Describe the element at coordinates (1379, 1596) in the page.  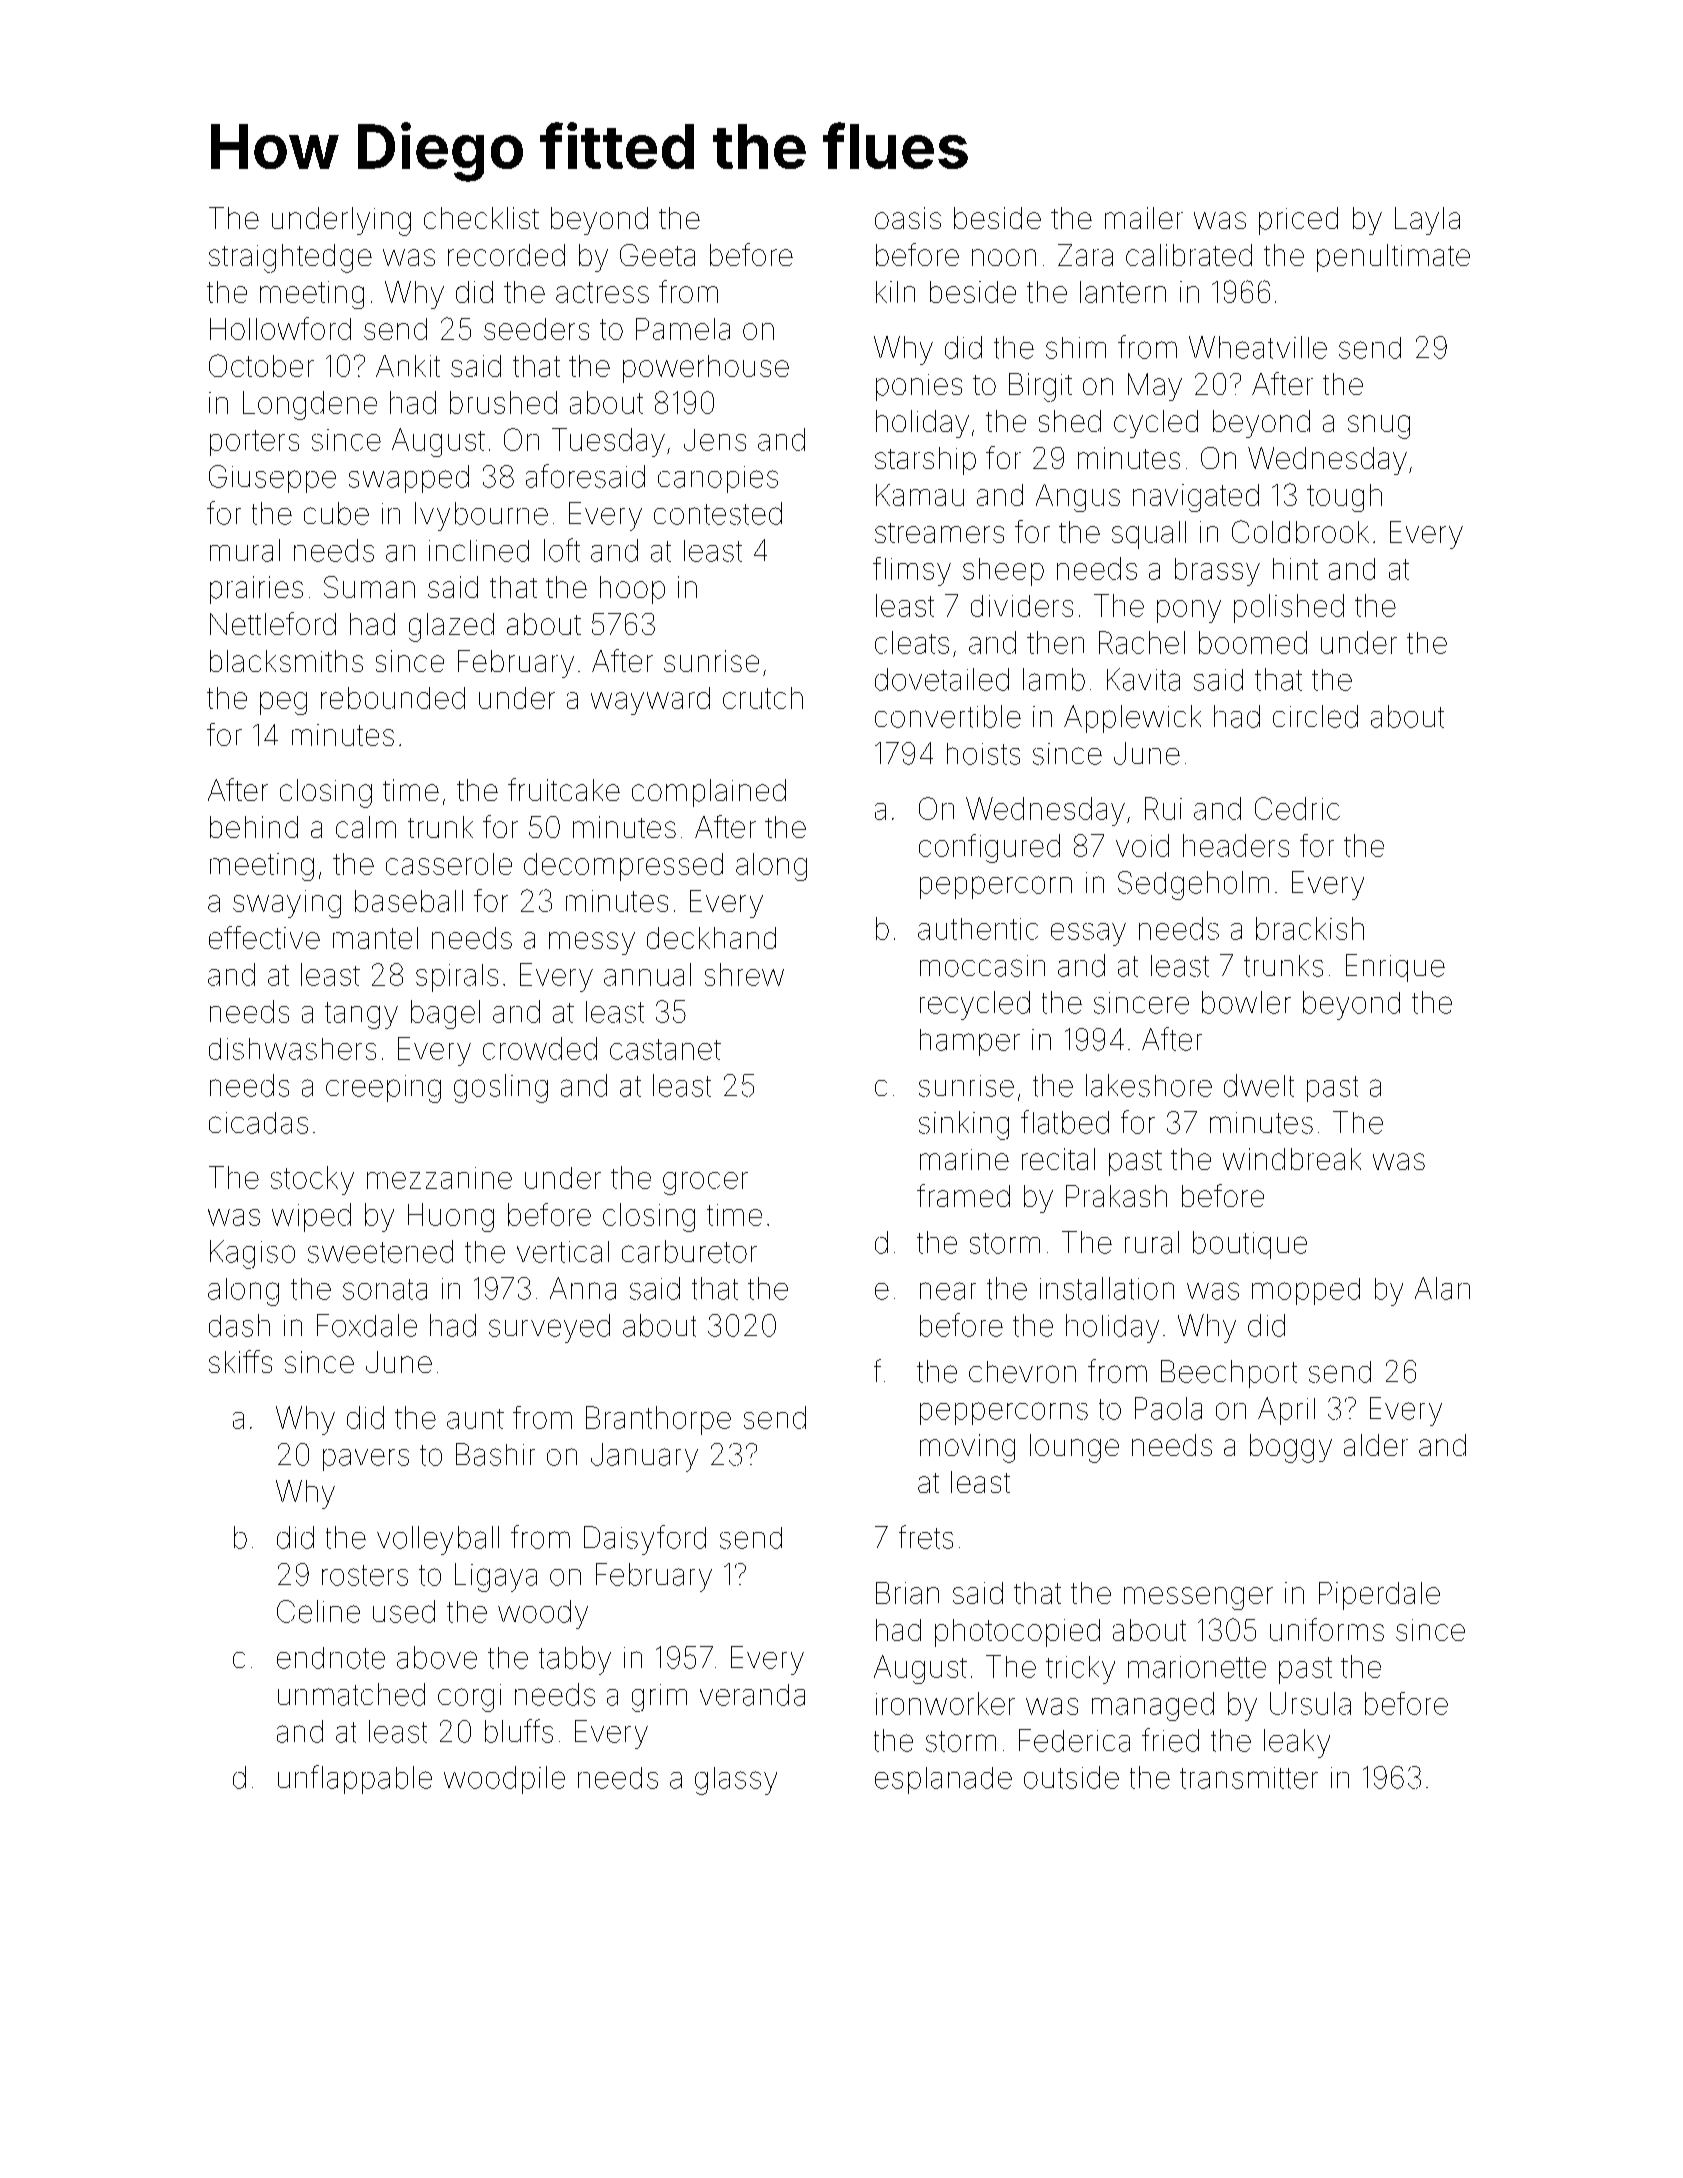
I see `Piperdale` at that location.
